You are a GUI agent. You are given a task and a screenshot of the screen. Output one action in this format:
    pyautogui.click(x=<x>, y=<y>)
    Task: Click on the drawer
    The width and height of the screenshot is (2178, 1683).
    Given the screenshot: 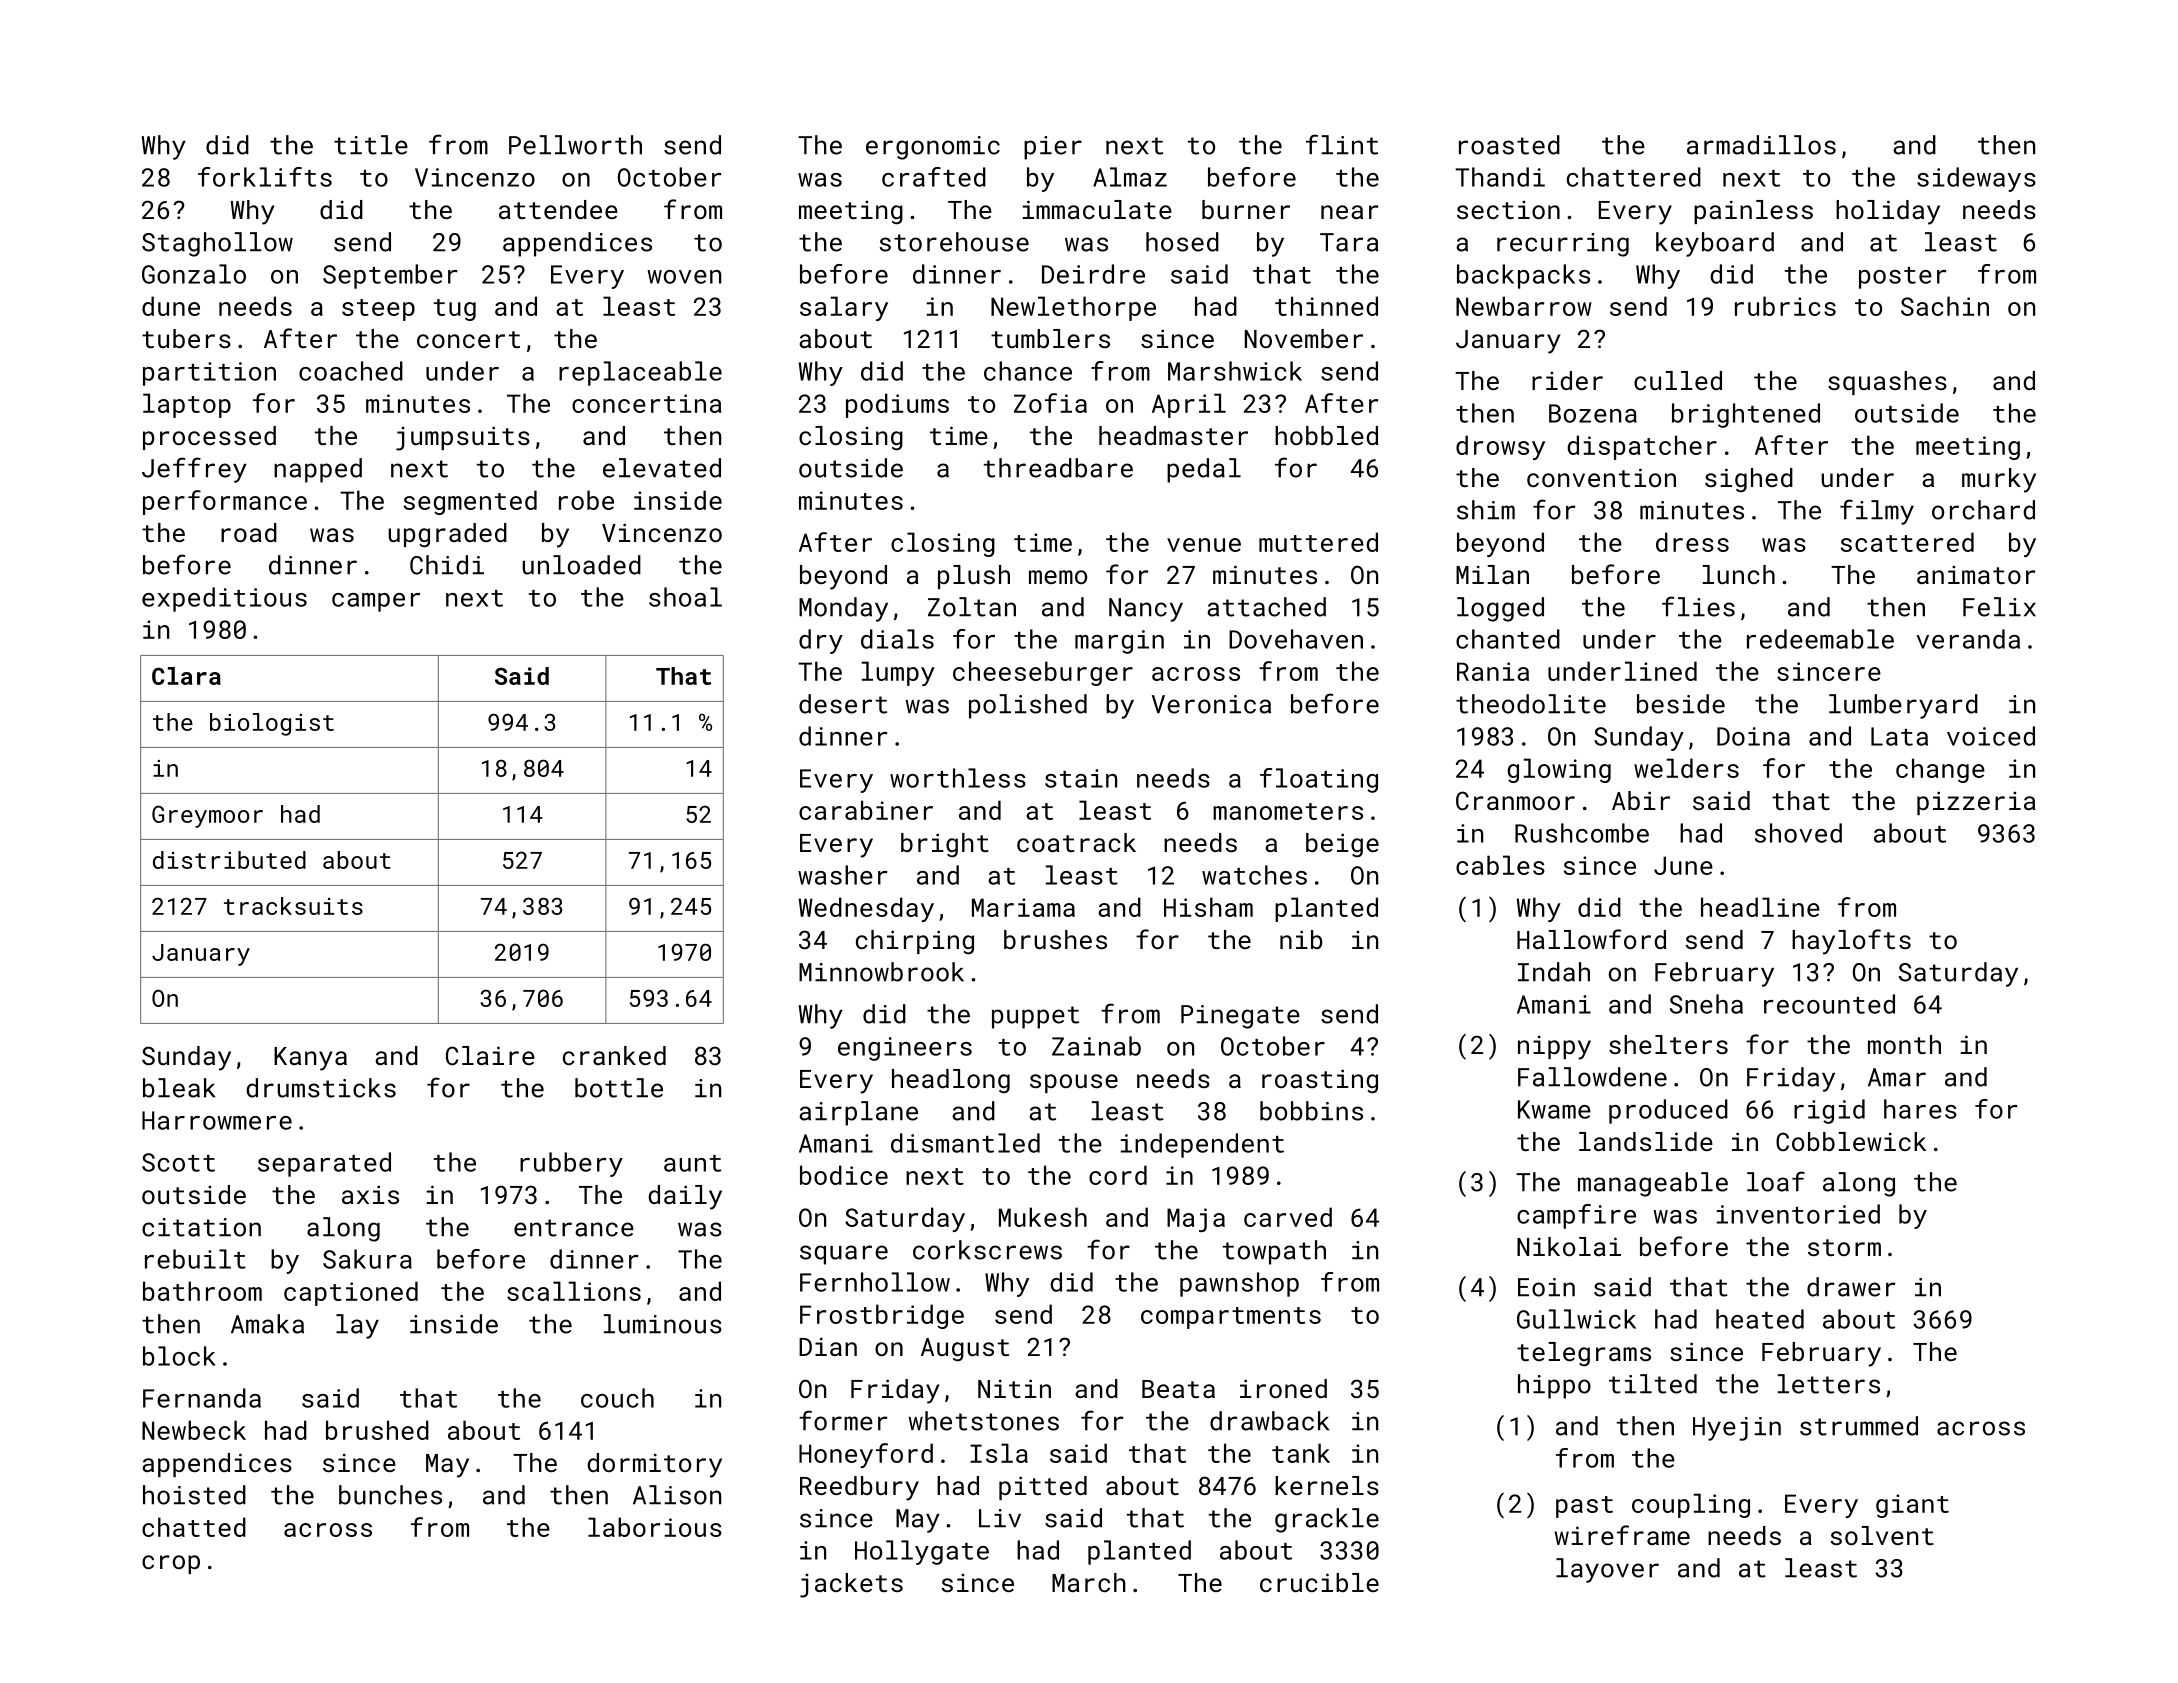 What is the action you would take?
    pyautogui.click(x=1851, y=1287)
